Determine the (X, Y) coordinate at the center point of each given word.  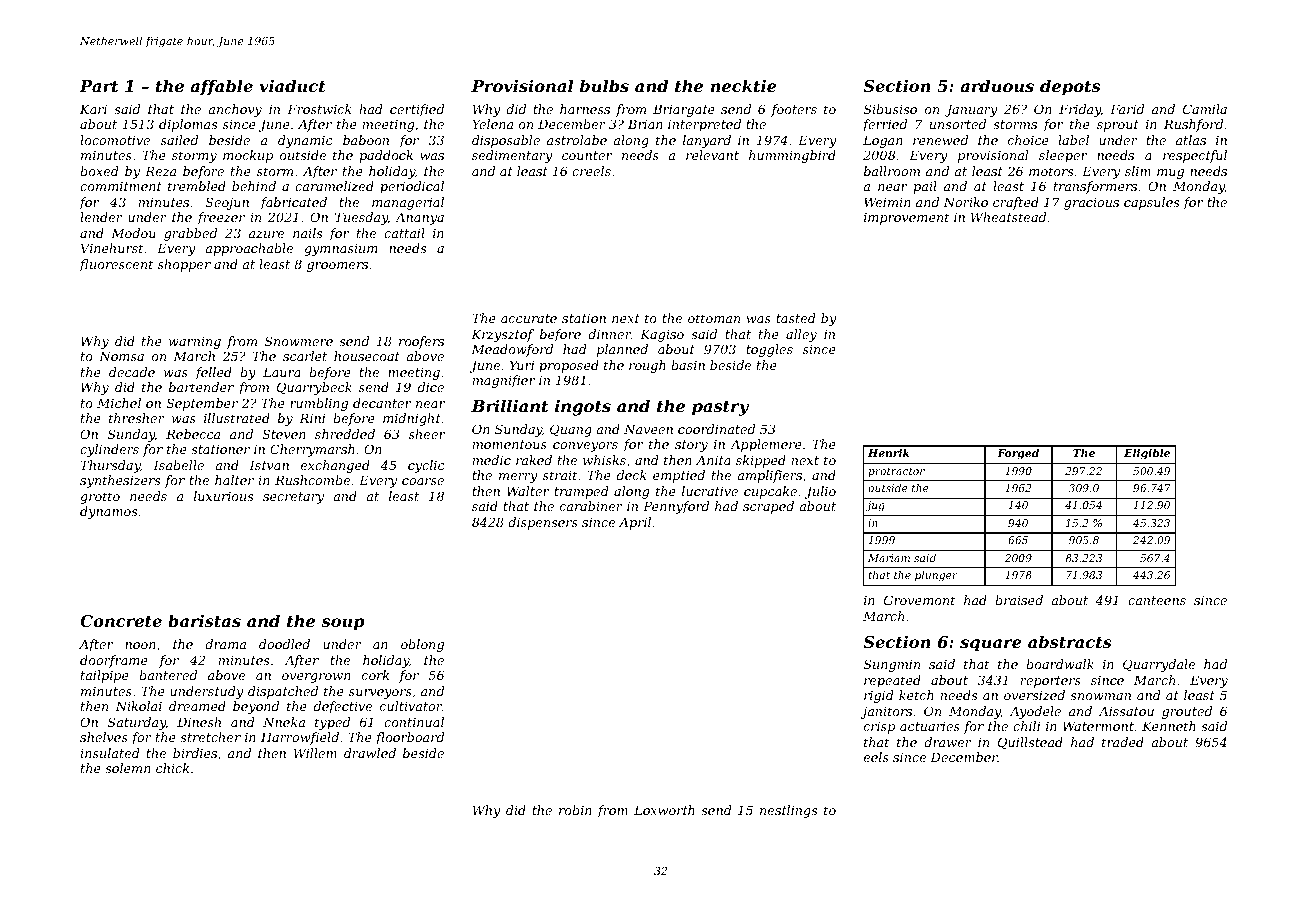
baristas (204, 620)
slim (1138, 171)
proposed (569, 366)
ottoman (714, 318)
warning (195, 343)
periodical (412, 187)
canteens (1157, 600)
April (635, 523)
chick (172, 768)
